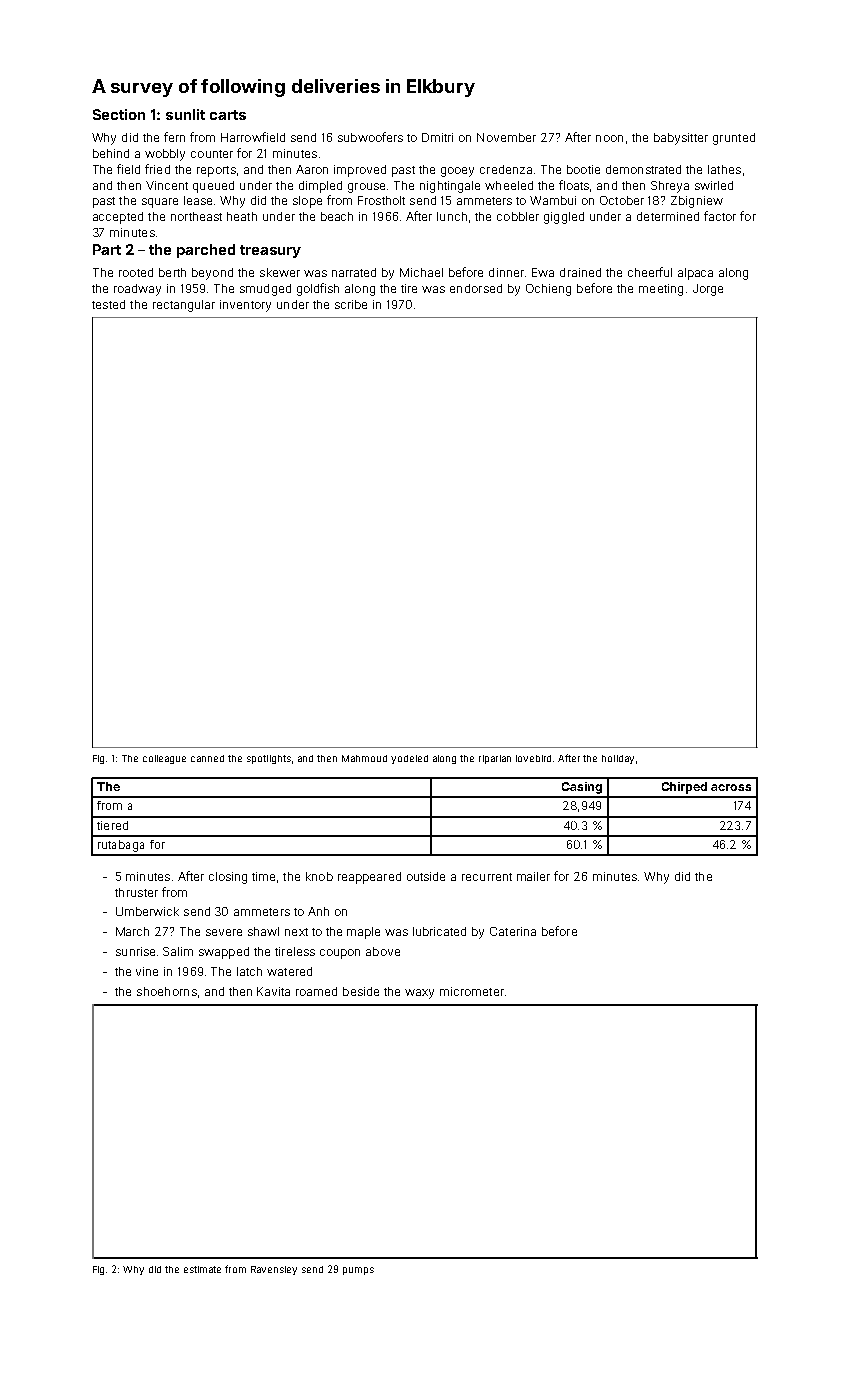 This image has height=1400, width=849. What do you see at coordinates (164, 759) in the image?
I see `colleague` at bounding box center [164, 759].
